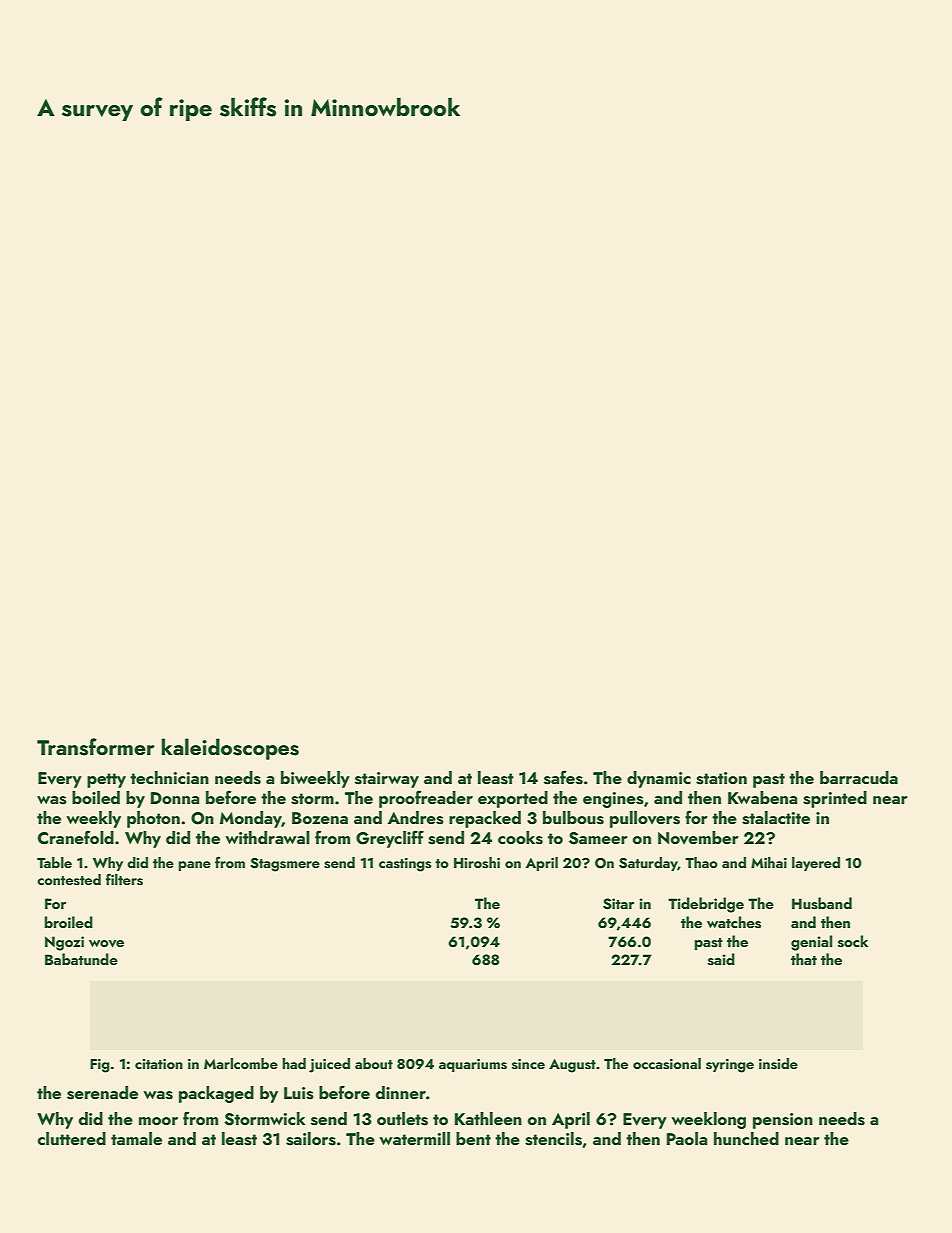 This document has height=1233, width=952. Describe the element at coordinates (618, 904) in the document. I see `Sitar` at that location.
